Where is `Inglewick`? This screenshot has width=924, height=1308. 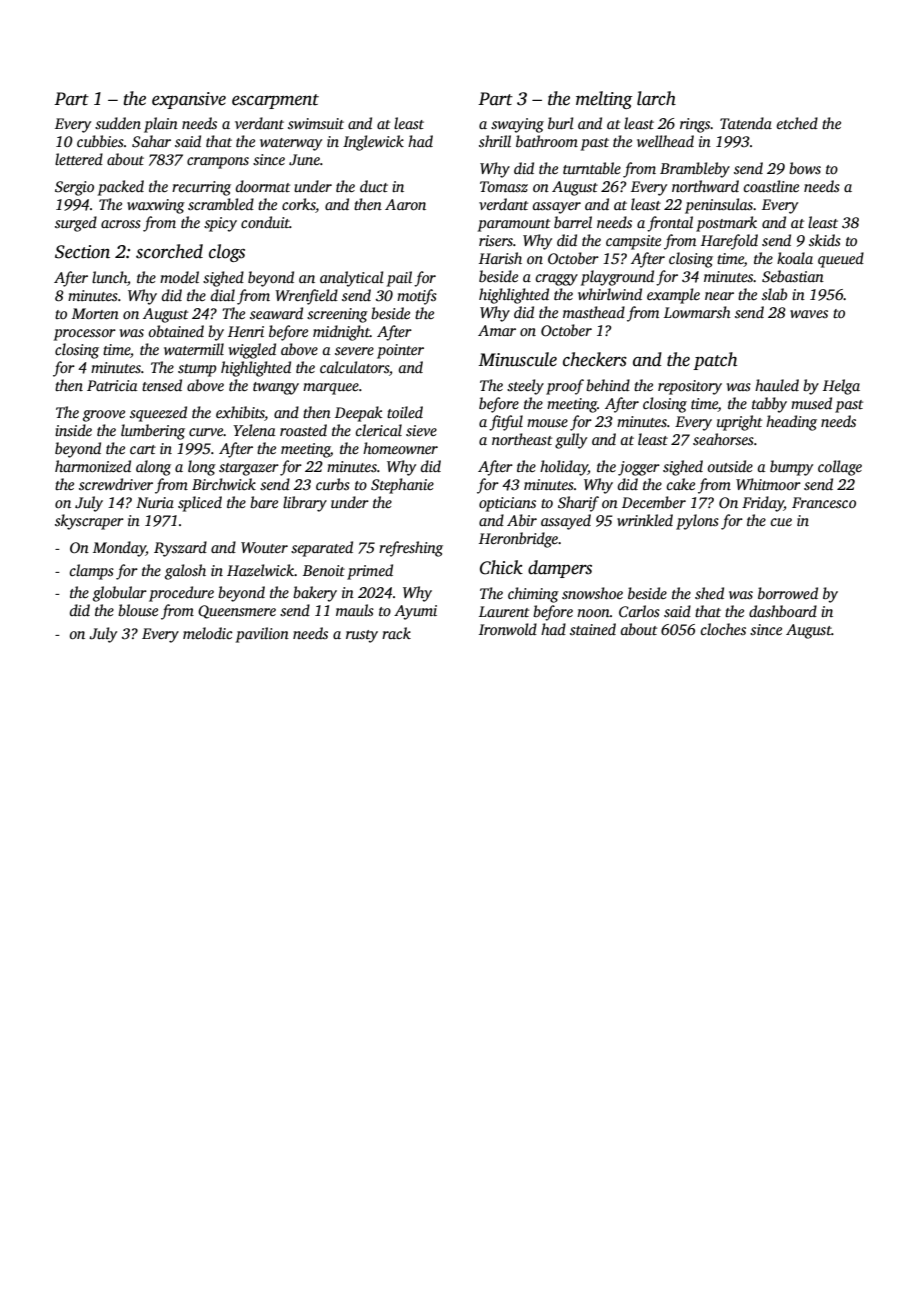
Inglewick is located at coordinates (373, 143).
